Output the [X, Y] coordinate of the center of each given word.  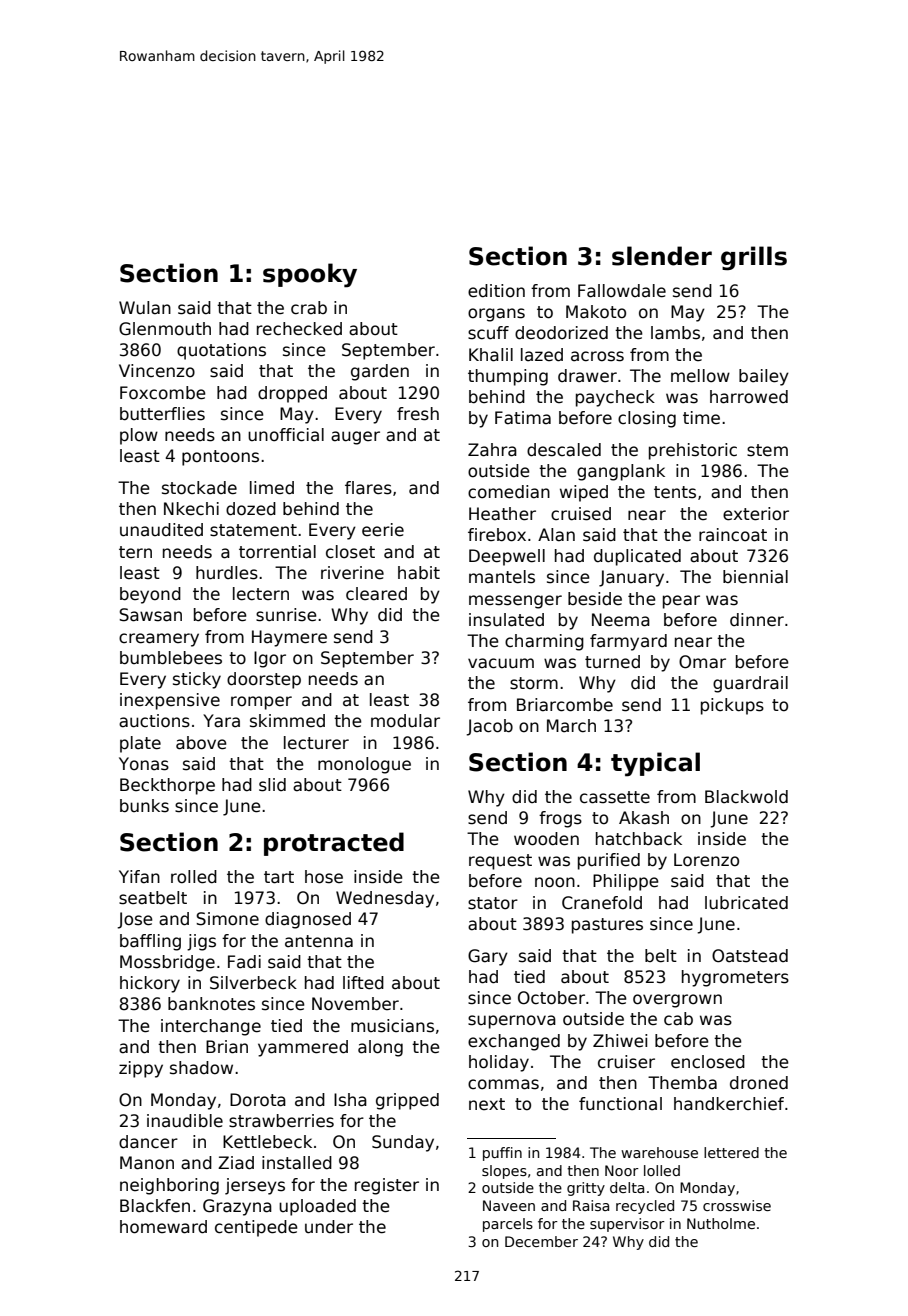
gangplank [621, 472]
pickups [732, 706]
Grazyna [237, 1207]
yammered [303, 1048]
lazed [542, 355]
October [551, 998]
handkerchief [729, 1104]
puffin [502, 1154]
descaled [564, 450]
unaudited [161, 530]
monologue [364, 765]
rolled [194, 877]
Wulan [145, 308]
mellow [700, 376]
